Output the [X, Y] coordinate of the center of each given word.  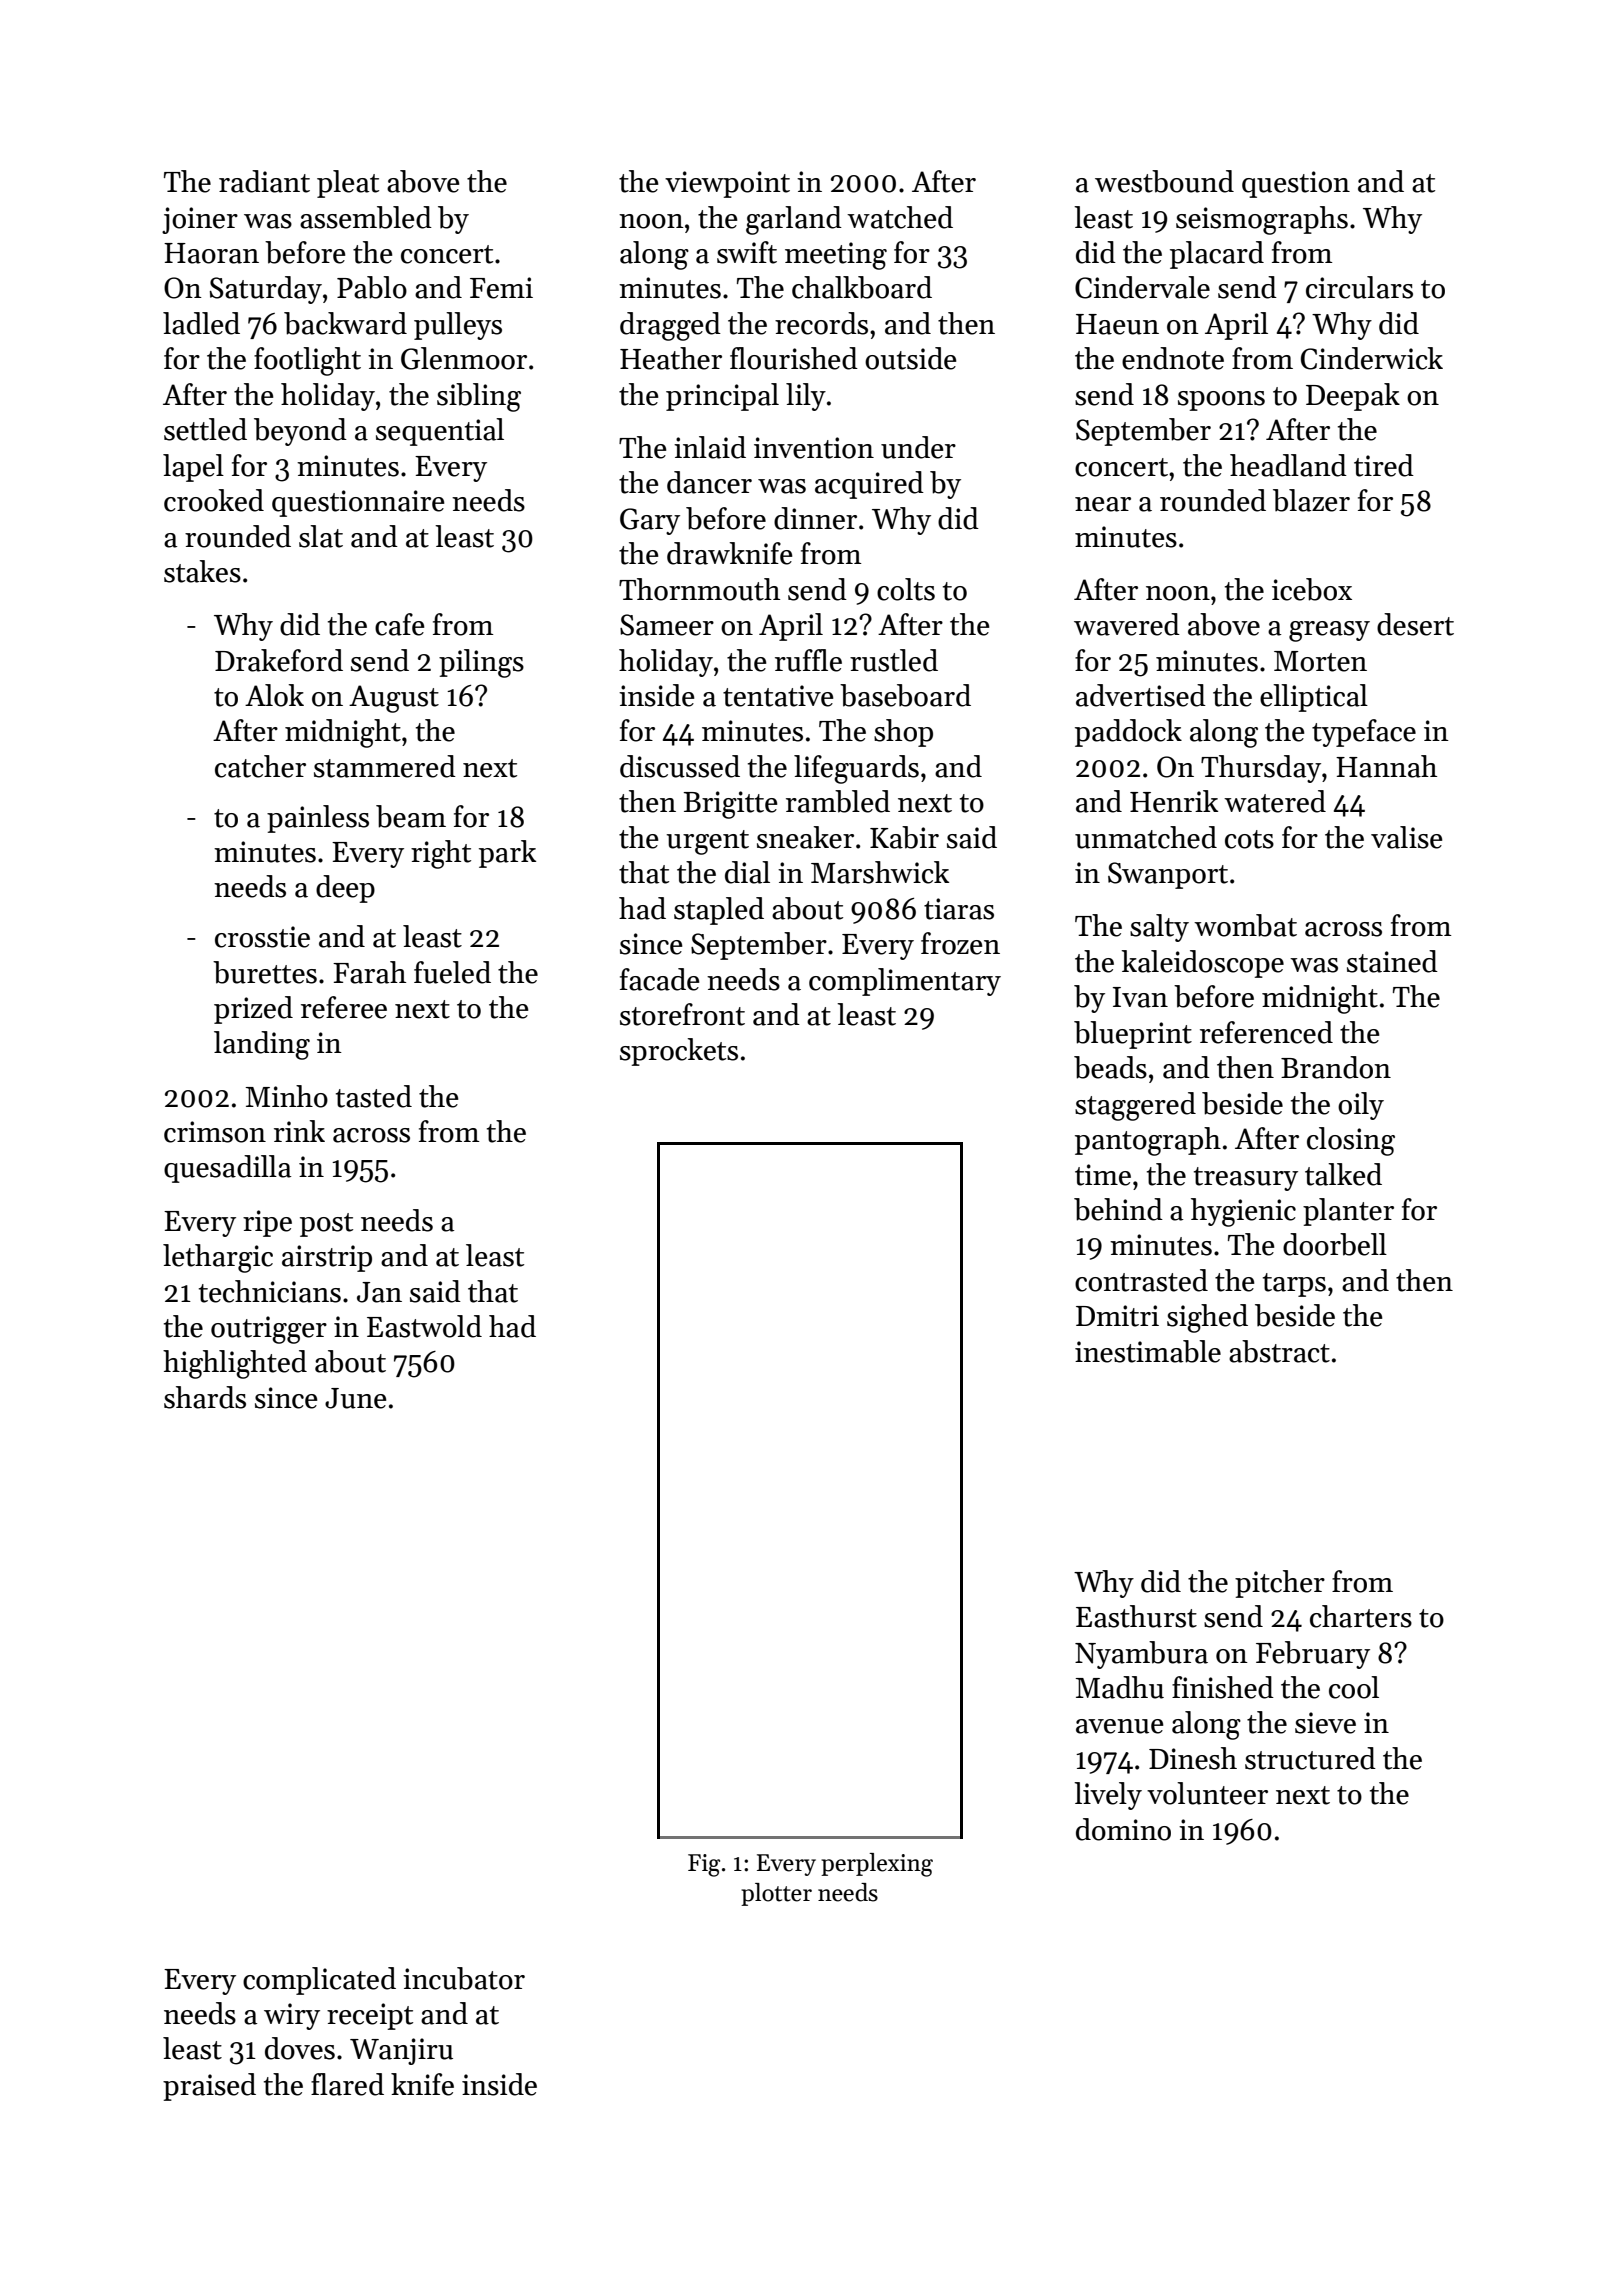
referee [344, 1007]
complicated [319, 1981]
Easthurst [1136, 1616]
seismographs [1262, 220]
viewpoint [727, 184]
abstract [1279, 1351]
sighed [1207, 1318]
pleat [348, 184]
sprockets [679, 1052]
